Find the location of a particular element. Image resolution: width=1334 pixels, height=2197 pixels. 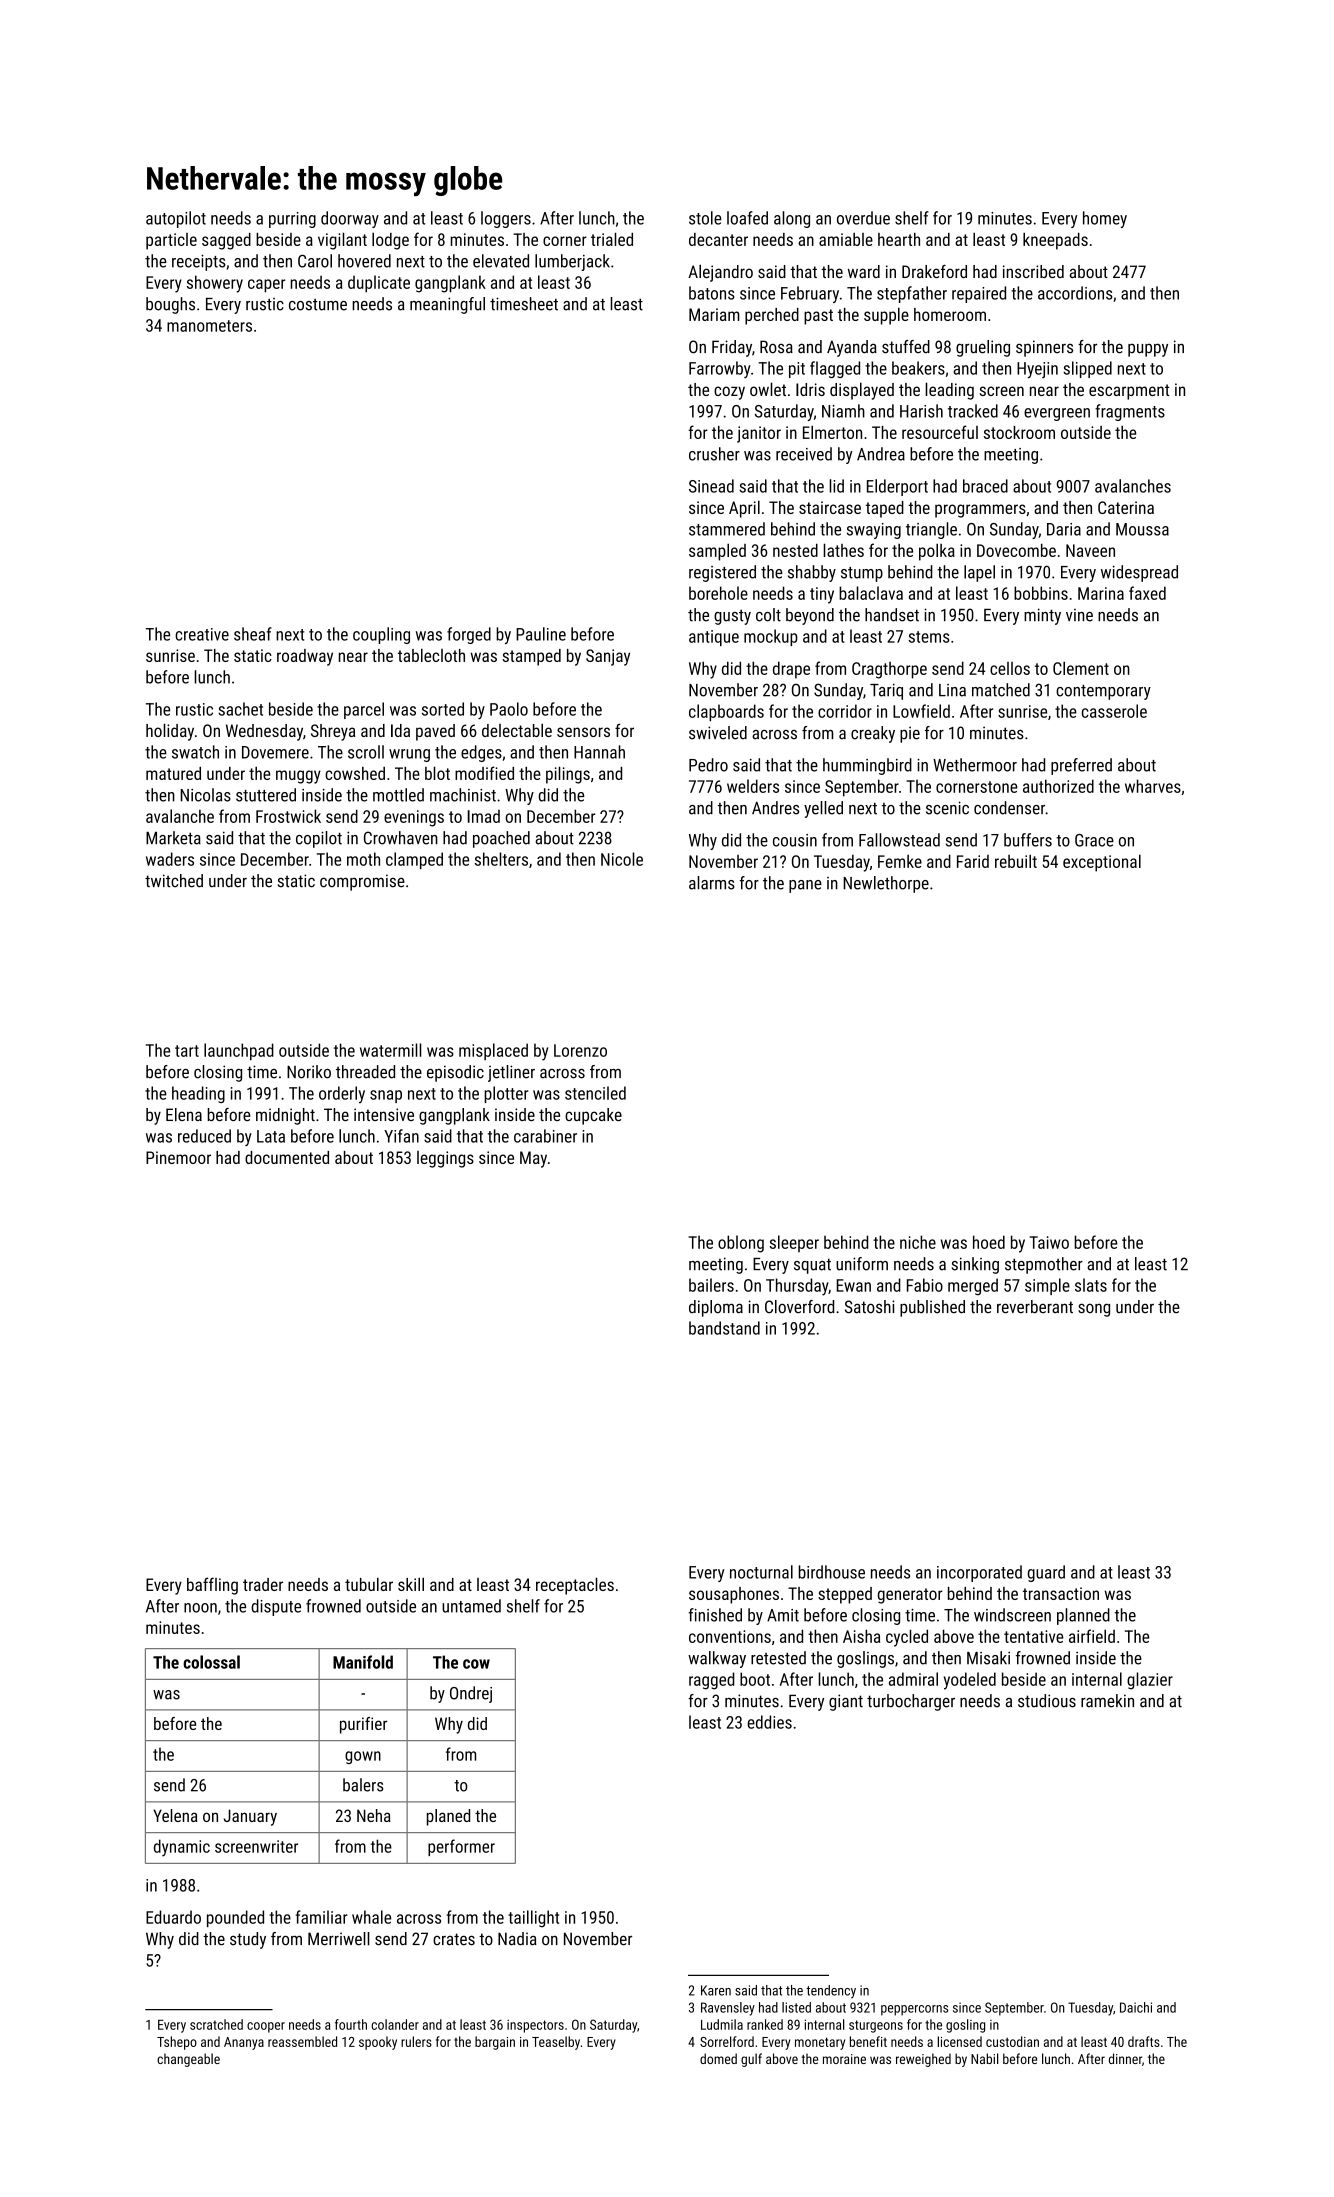

spinners is located at coordinates (1044, 348).
